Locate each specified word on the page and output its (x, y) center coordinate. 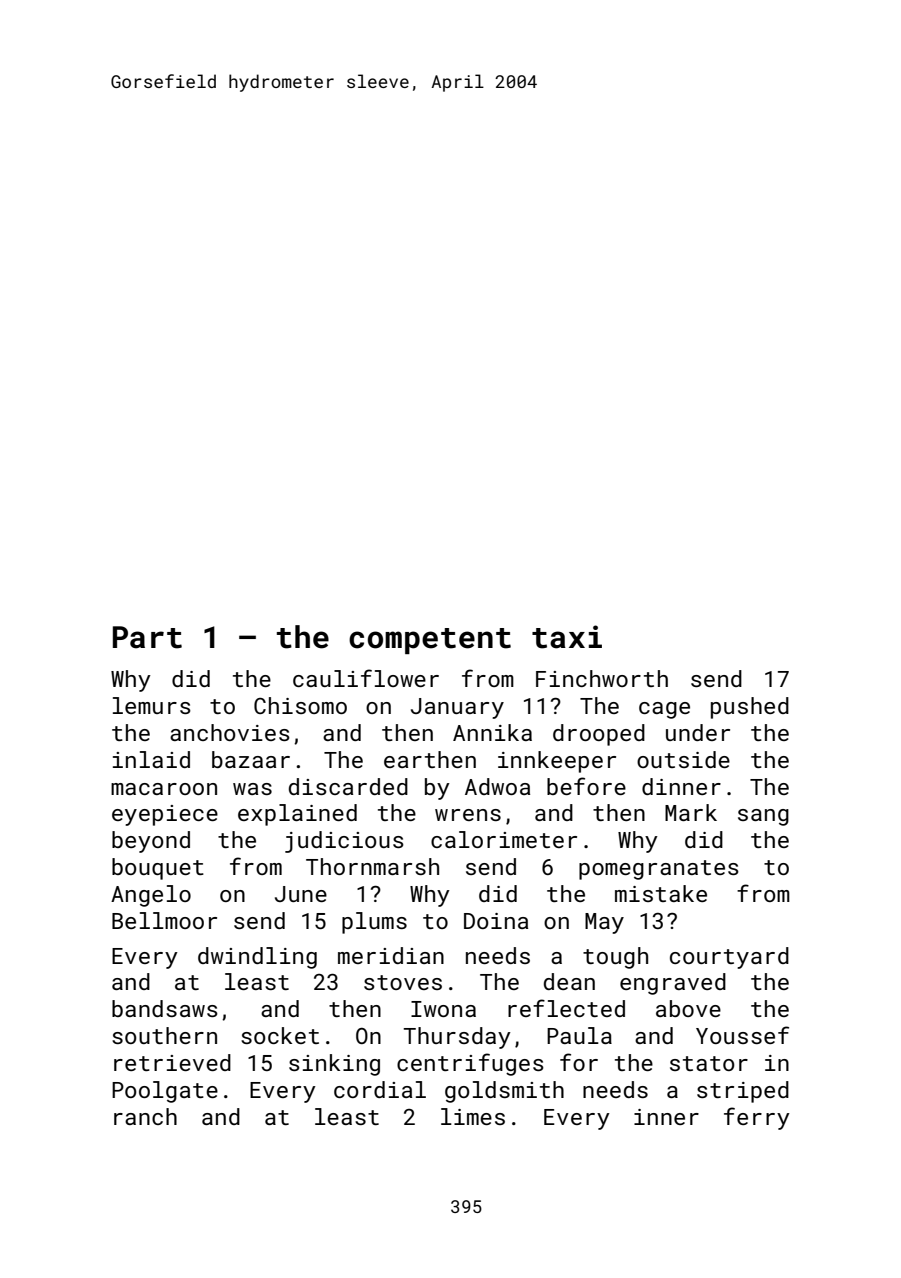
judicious (344, 842)
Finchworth (602, 678)
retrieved (172, 1062)
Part (147, 637)
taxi (567, 637)
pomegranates (659, 870)
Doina (496, 921)
